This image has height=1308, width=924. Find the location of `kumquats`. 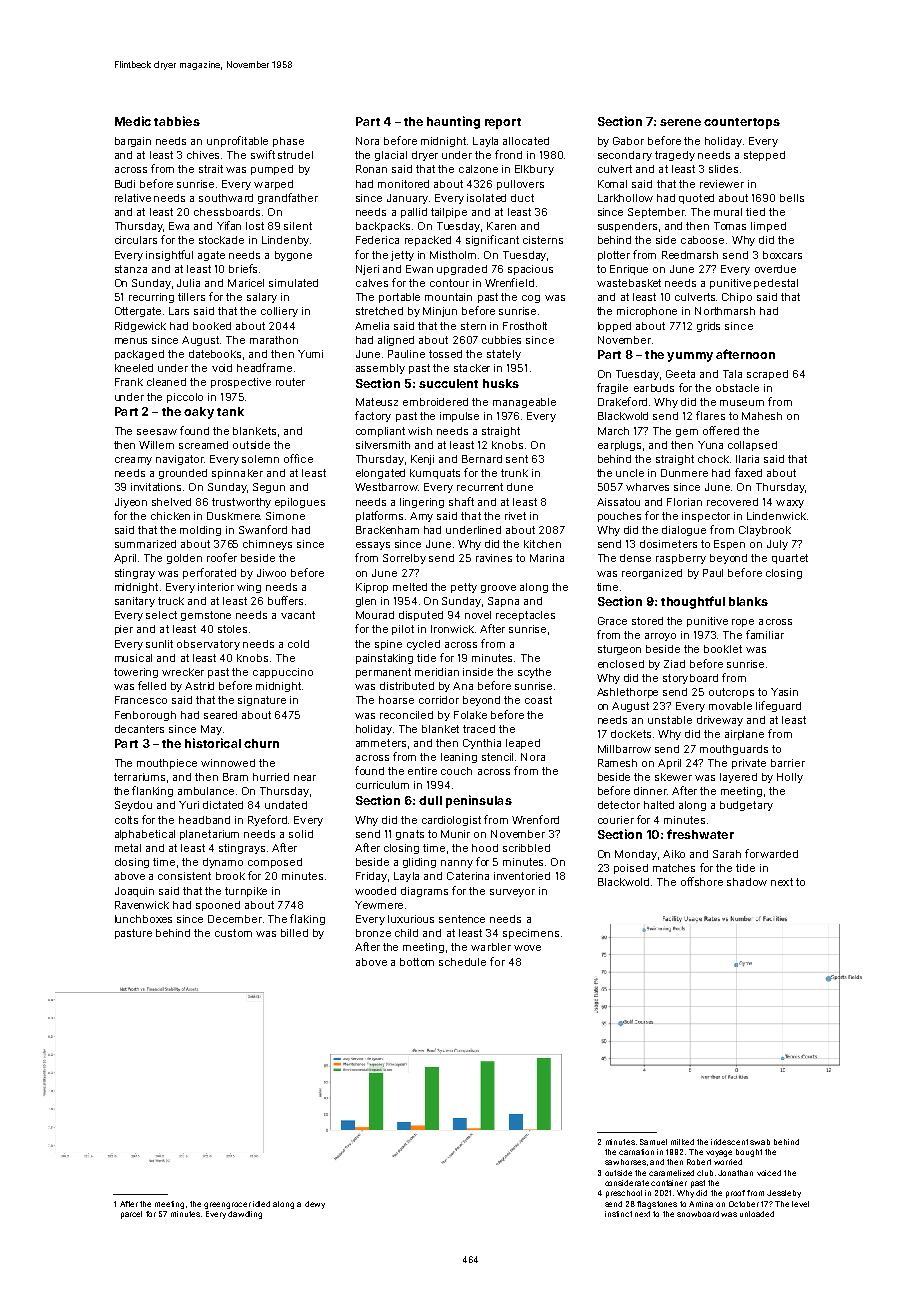

kumquats is located at coordinates (435, 474).
